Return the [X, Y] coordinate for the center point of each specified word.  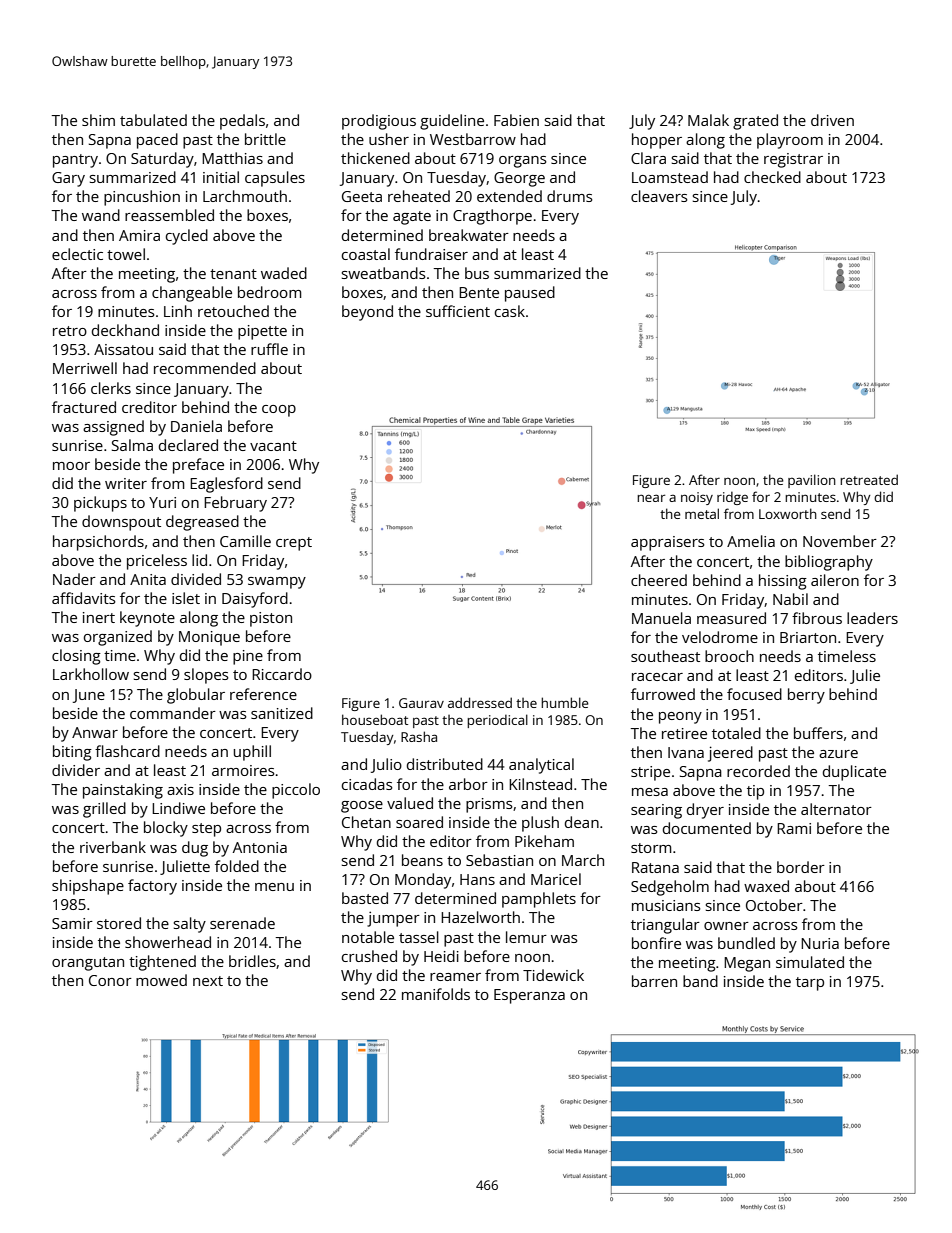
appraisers [668, 543]
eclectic [77, 254]
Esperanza [529, 996]
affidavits [84, 598]
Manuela [661, 618]
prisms [489, 805]
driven [832, 120]
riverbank [113, 847]
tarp [810, 984]
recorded [758, 771]
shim [98, 120]
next [208, 981]
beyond [367, 313]
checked [772, 177]
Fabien [516, 120]
